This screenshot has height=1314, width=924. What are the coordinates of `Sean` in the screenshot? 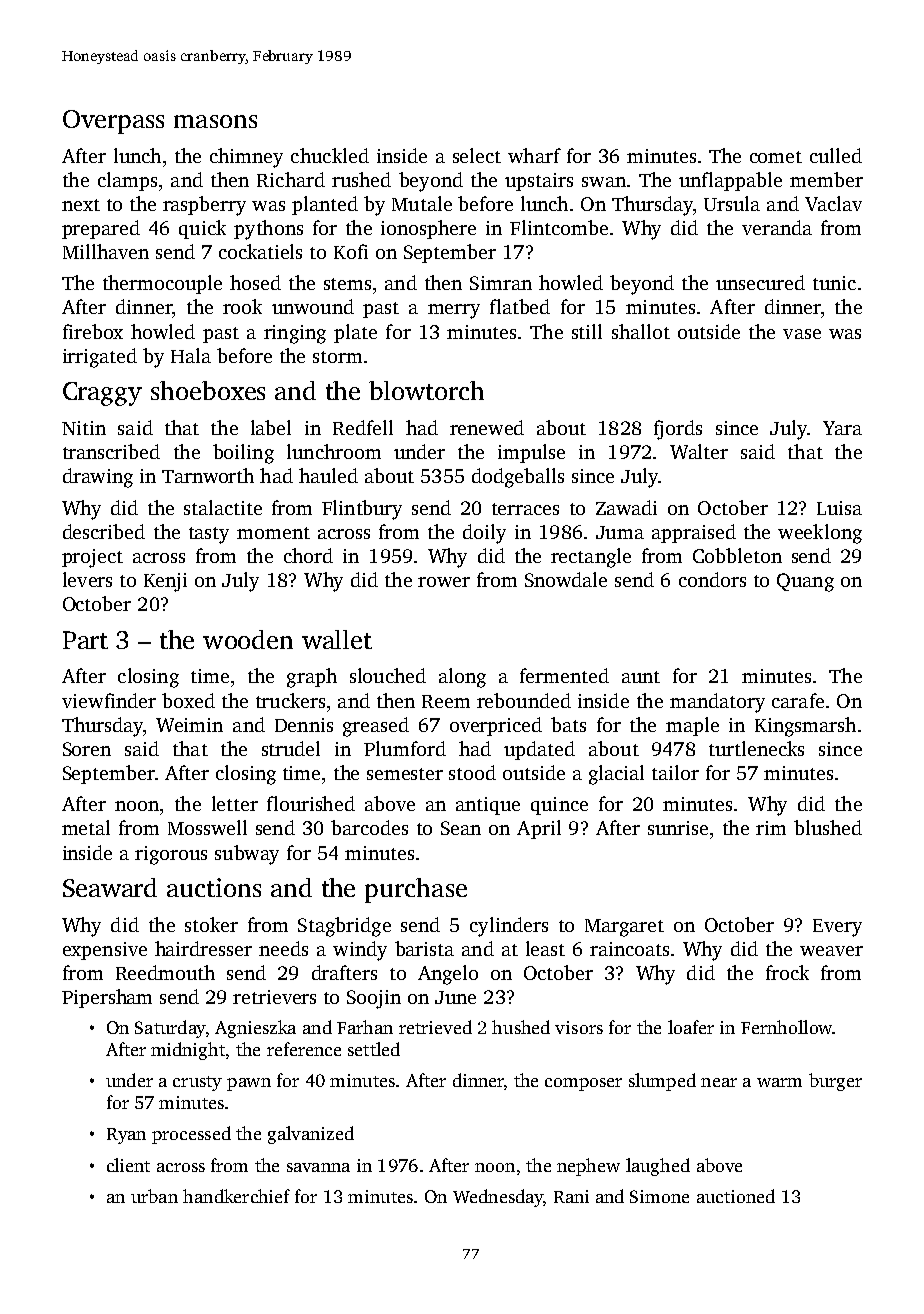 It's located at (461, 828).
